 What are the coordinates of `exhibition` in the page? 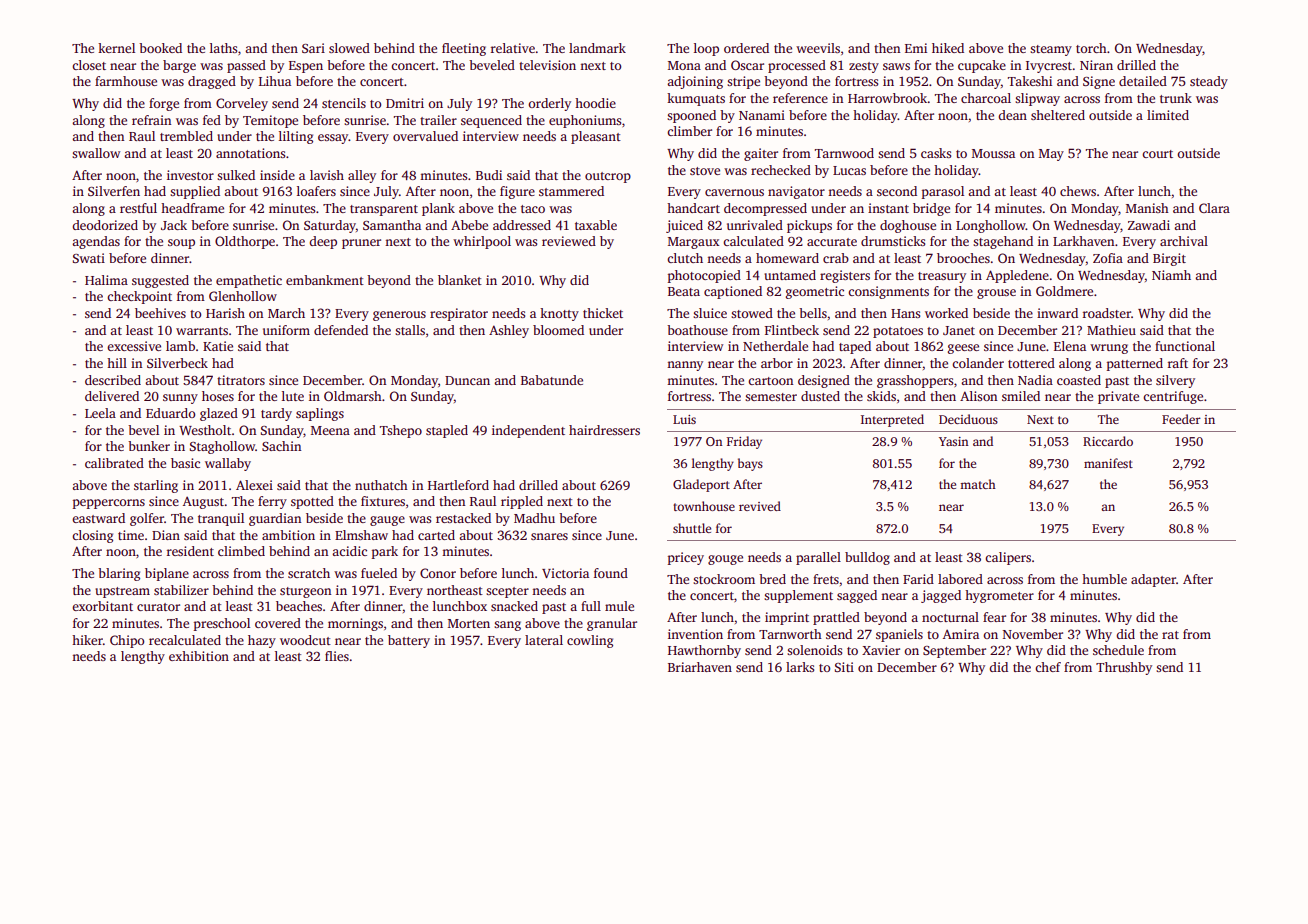 It's located at (199, 656).
